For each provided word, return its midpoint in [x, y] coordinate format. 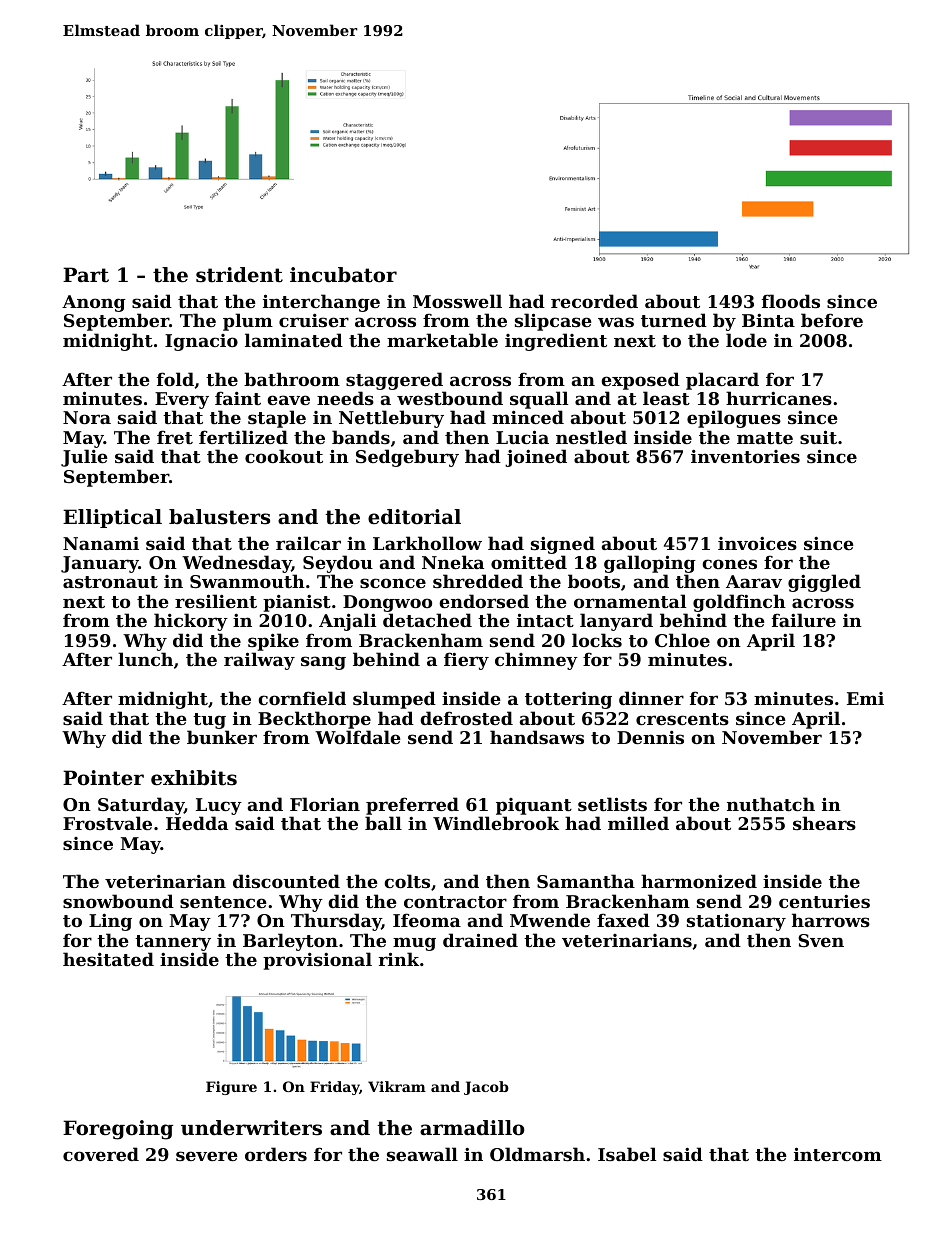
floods [791, 301]
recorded [594, 301]
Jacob [486, 1088]
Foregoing [118, 1130]
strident [239, 275]
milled [638, 823]
